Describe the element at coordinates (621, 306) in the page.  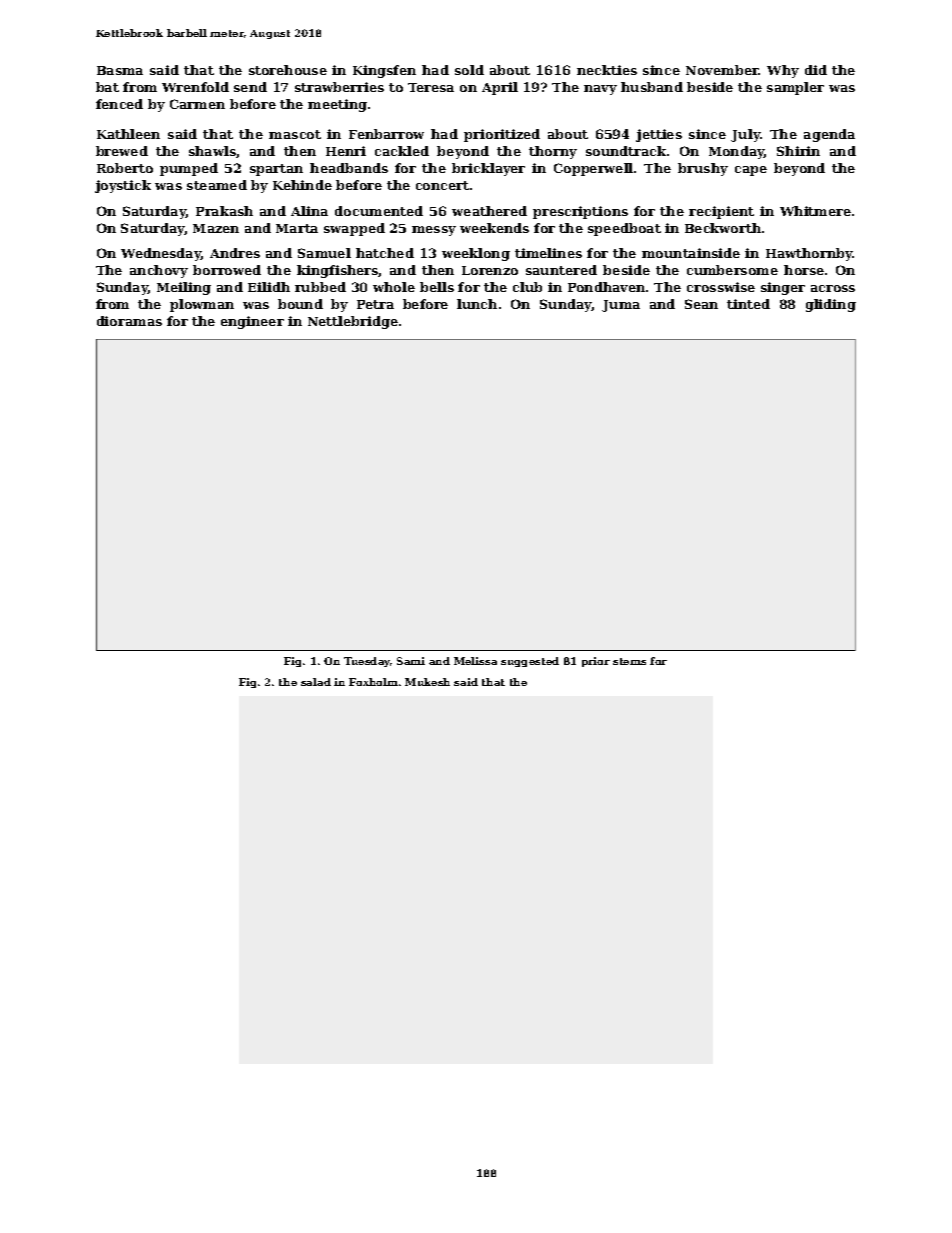
I see `Juma` at that location.
